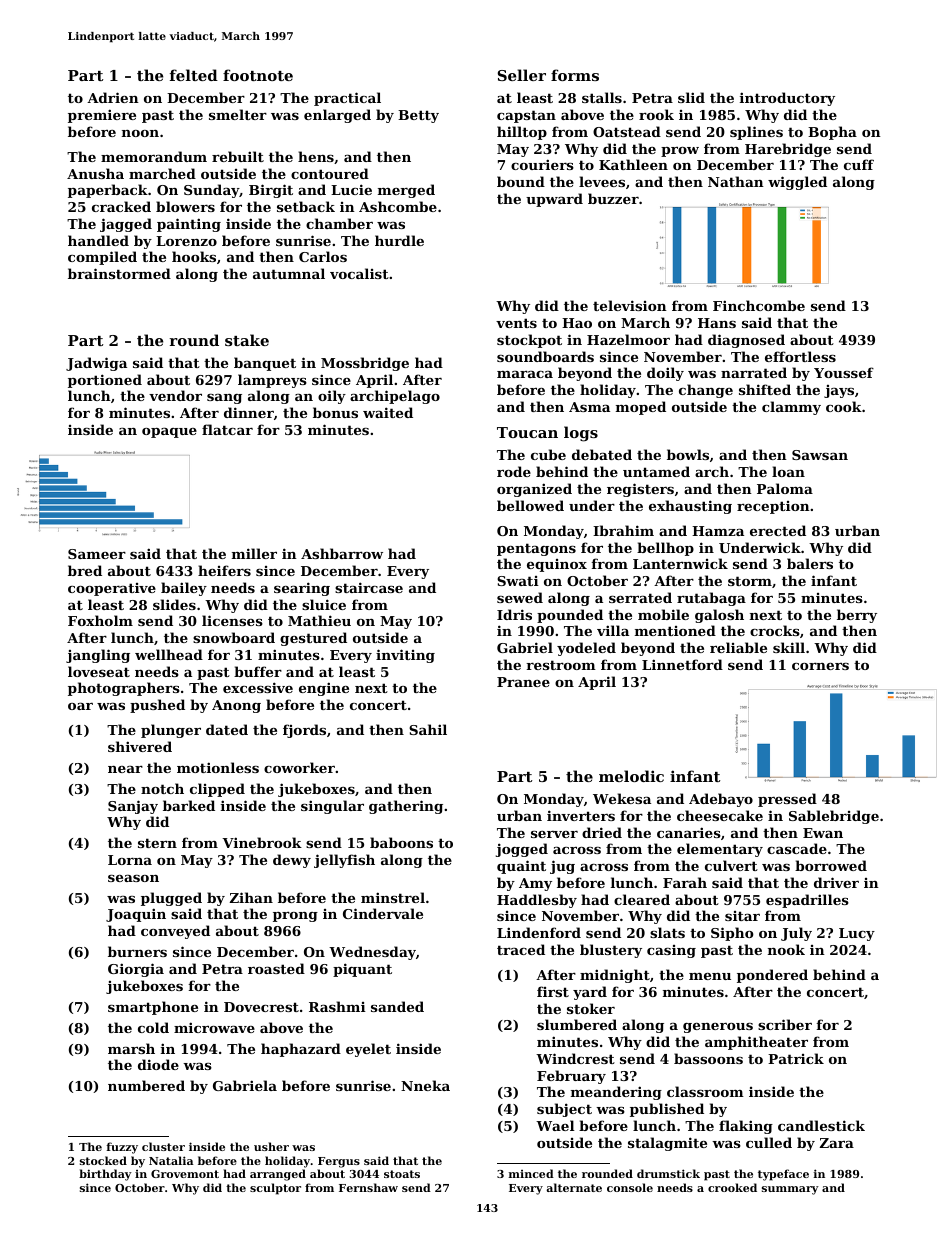  What do you see at coordinates (365, 364) in the screenshot?
I see `Mossbridge` at bounding box center [365, 364].
